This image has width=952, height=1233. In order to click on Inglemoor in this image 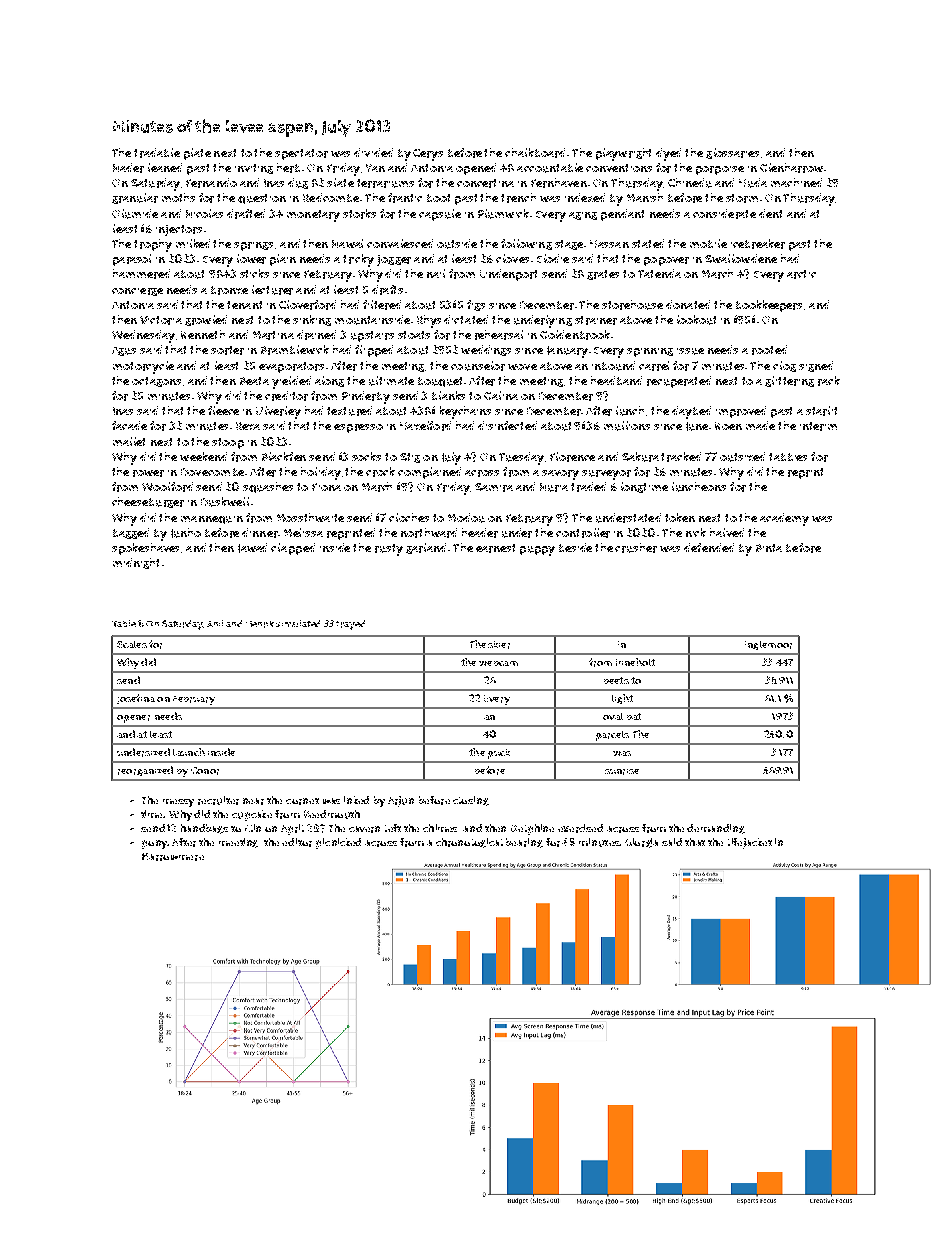, I will do `click(768, 645)`.
